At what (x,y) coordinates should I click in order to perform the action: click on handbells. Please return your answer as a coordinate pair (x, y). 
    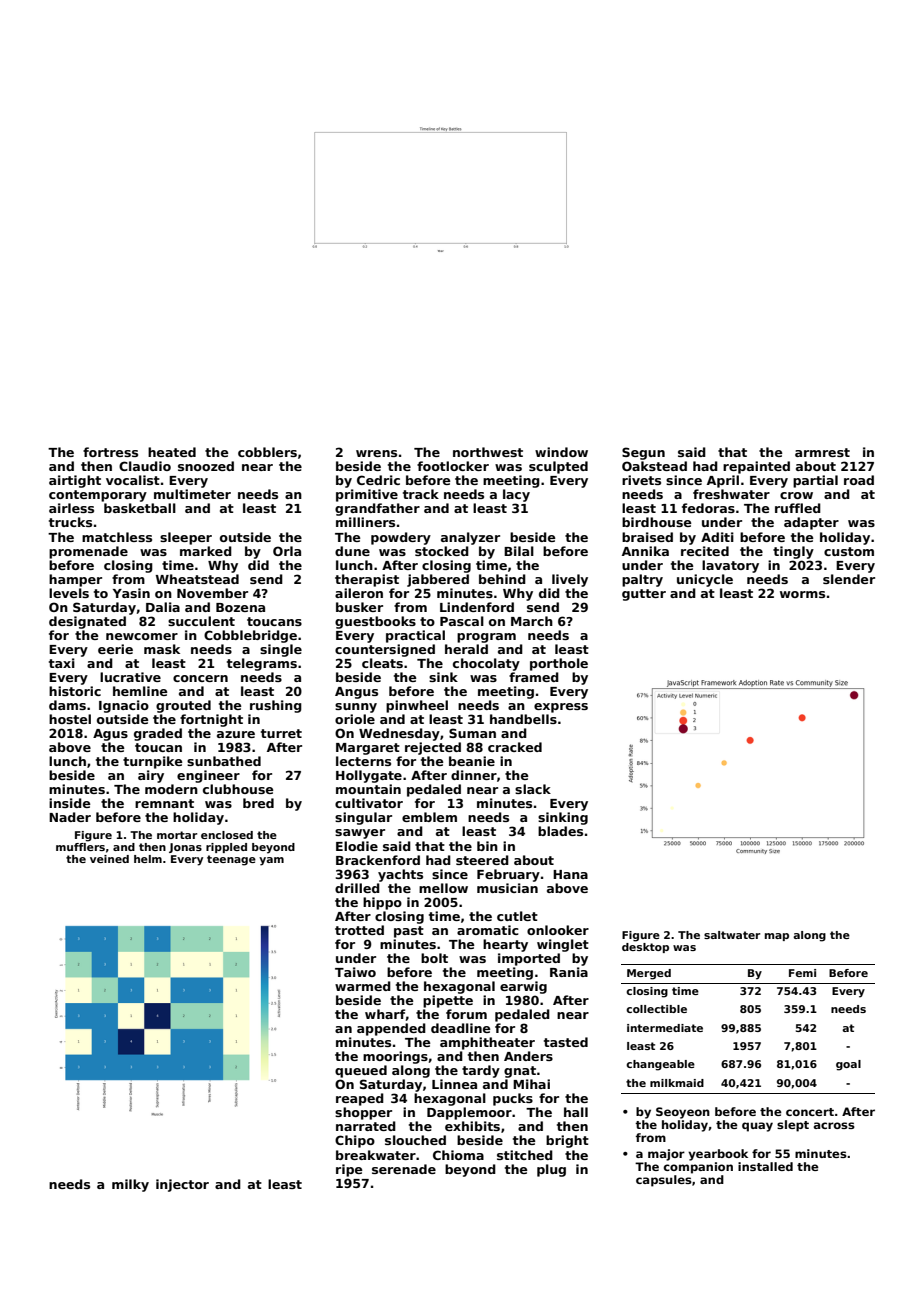
    Looking at the image, I should click on (523, 719).
